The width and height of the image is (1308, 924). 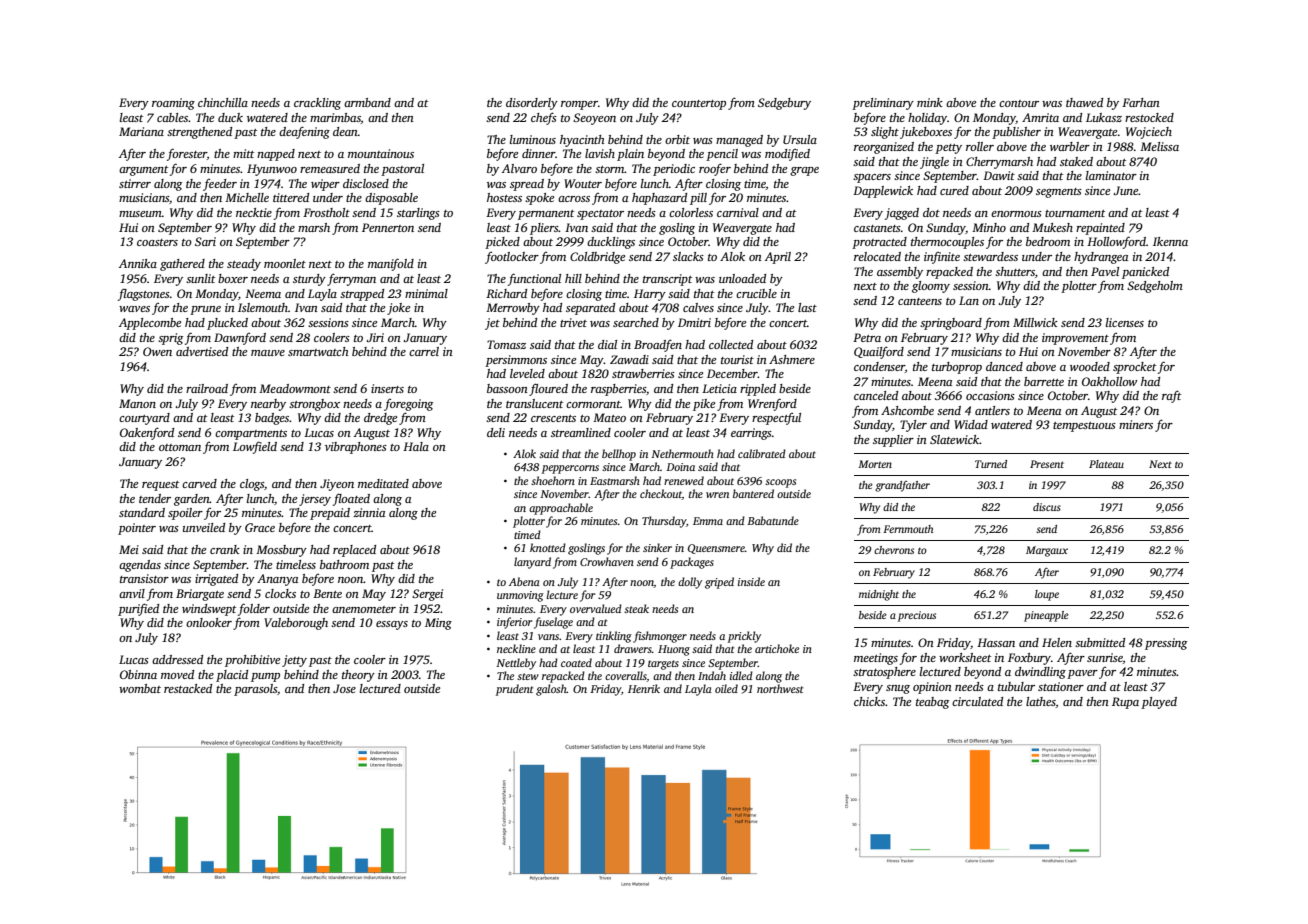 I want to click on standard, so click(x=142, y=512).
